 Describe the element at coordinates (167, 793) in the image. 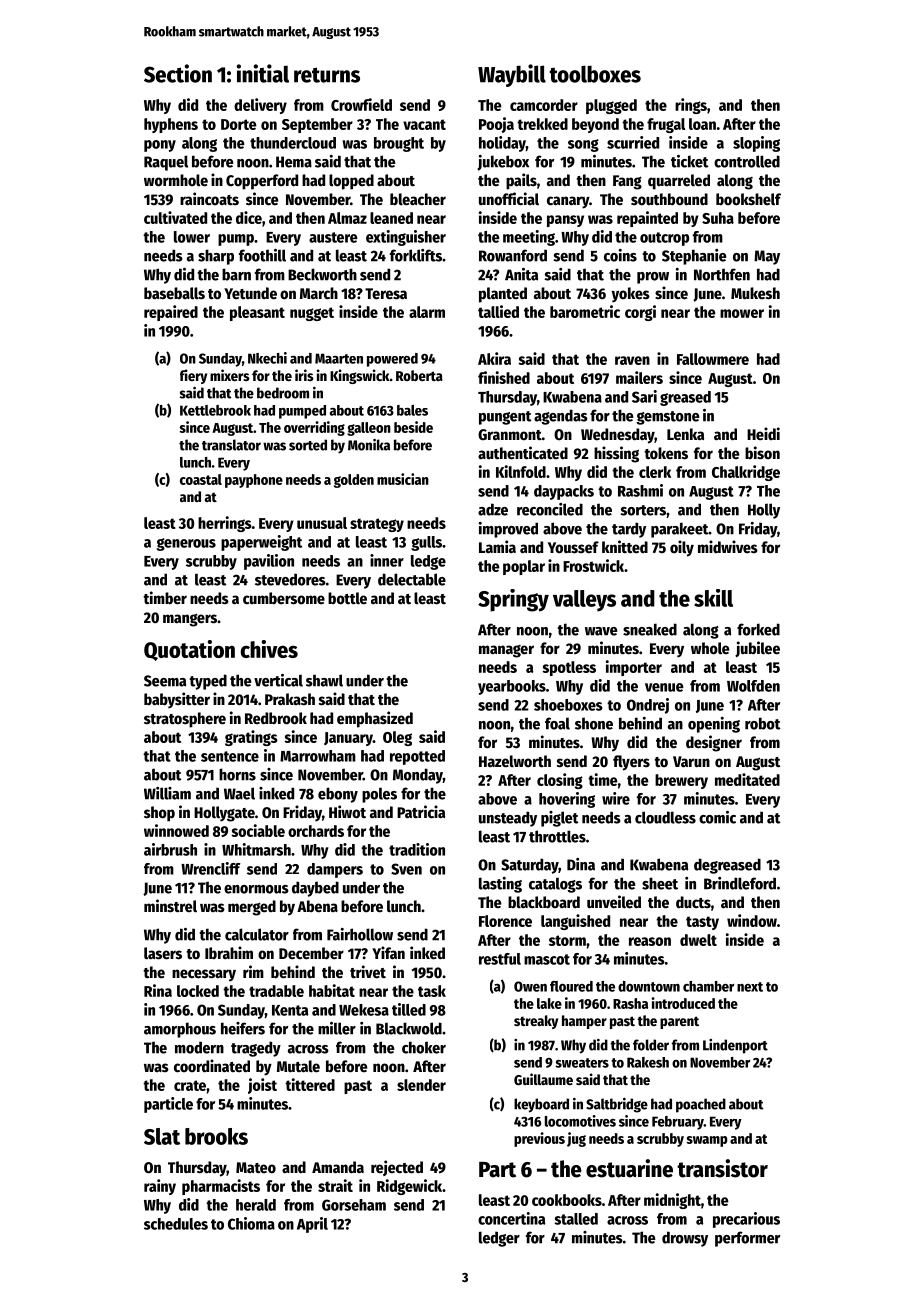

I see `William` at that location.
